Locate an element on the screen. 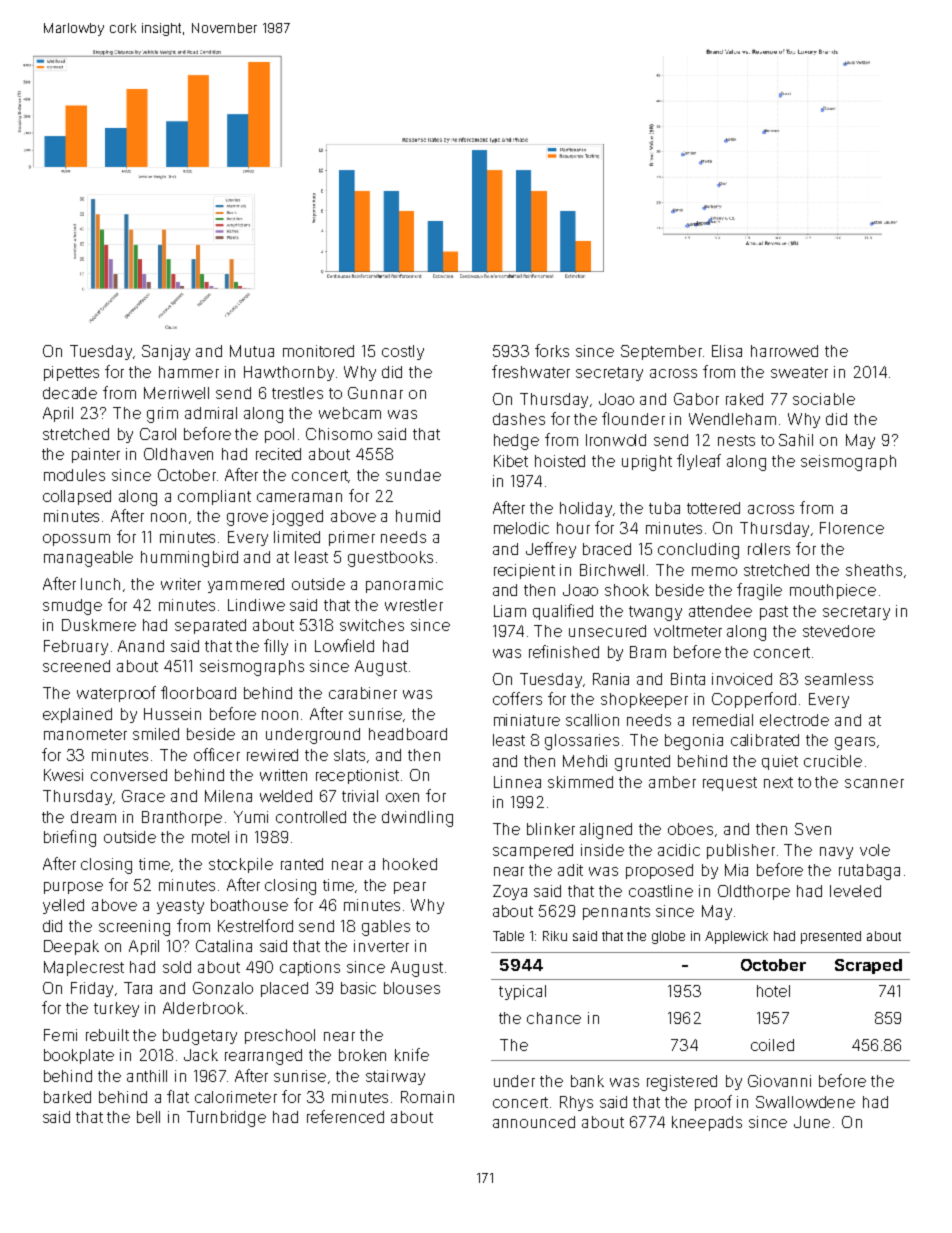  Mutua is located at coordinates (252, 351).
